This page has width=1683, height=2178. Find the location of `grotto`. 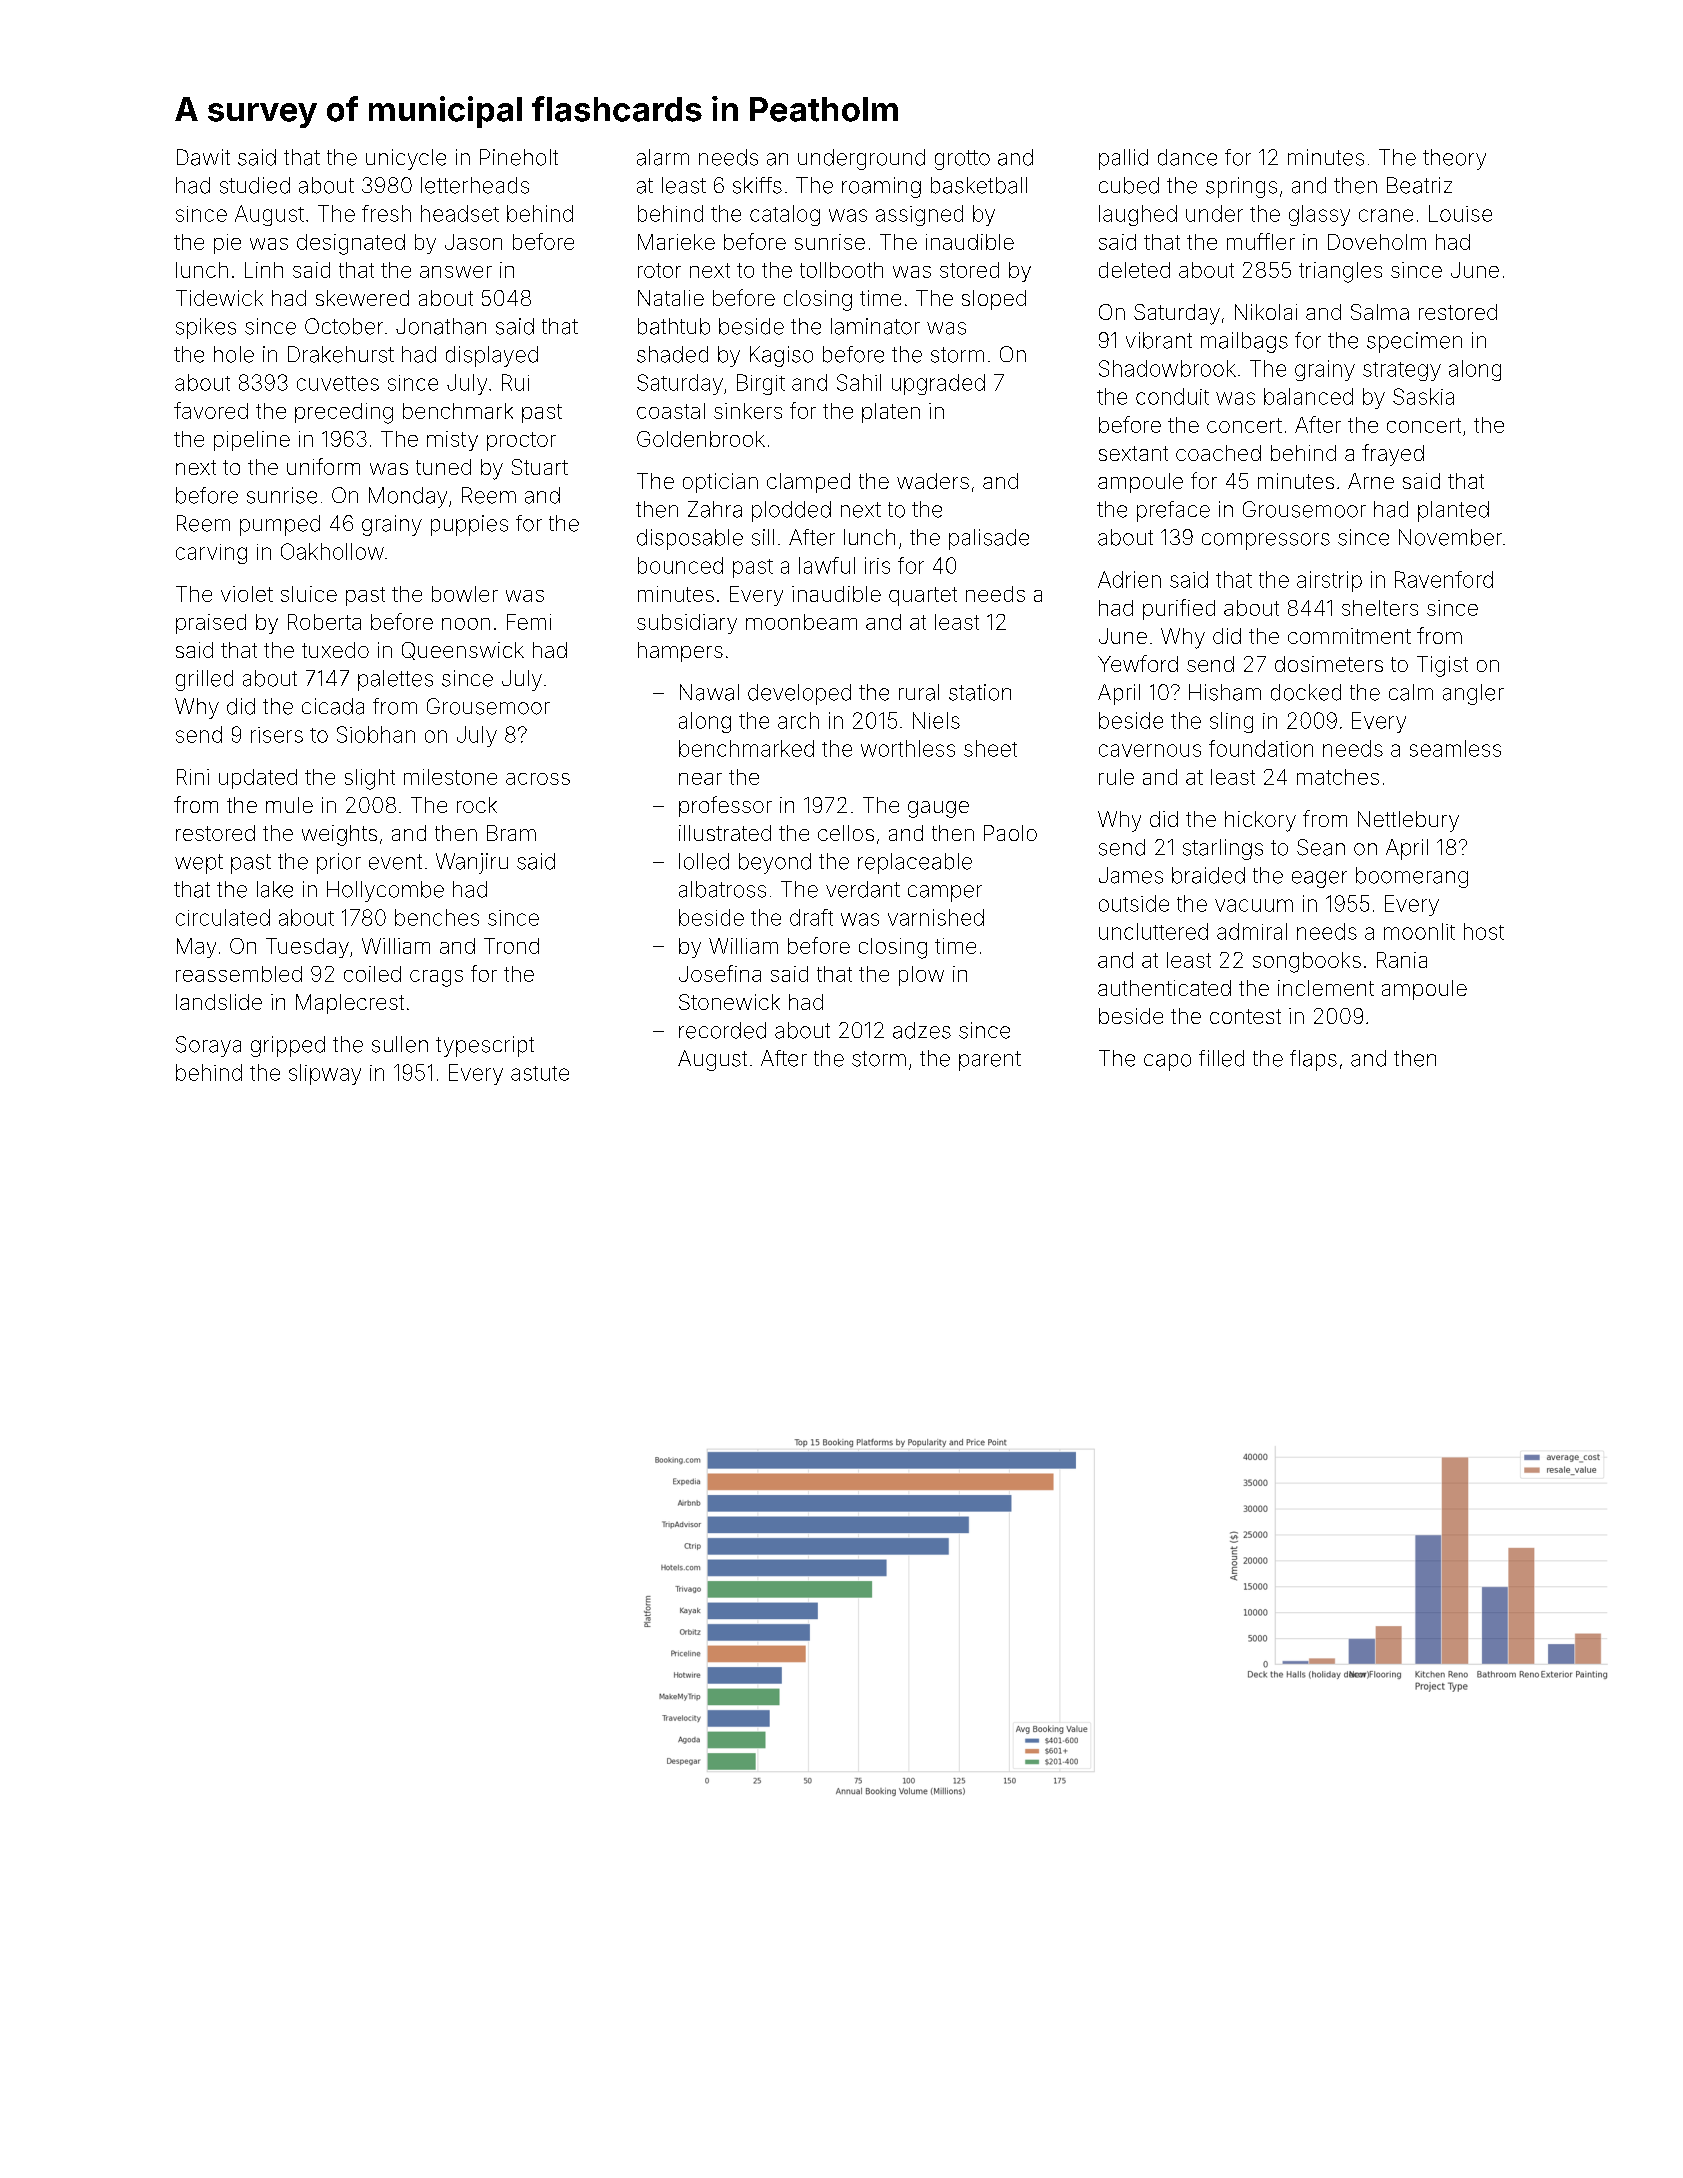

grotto is located at coordinates (962, 160).
